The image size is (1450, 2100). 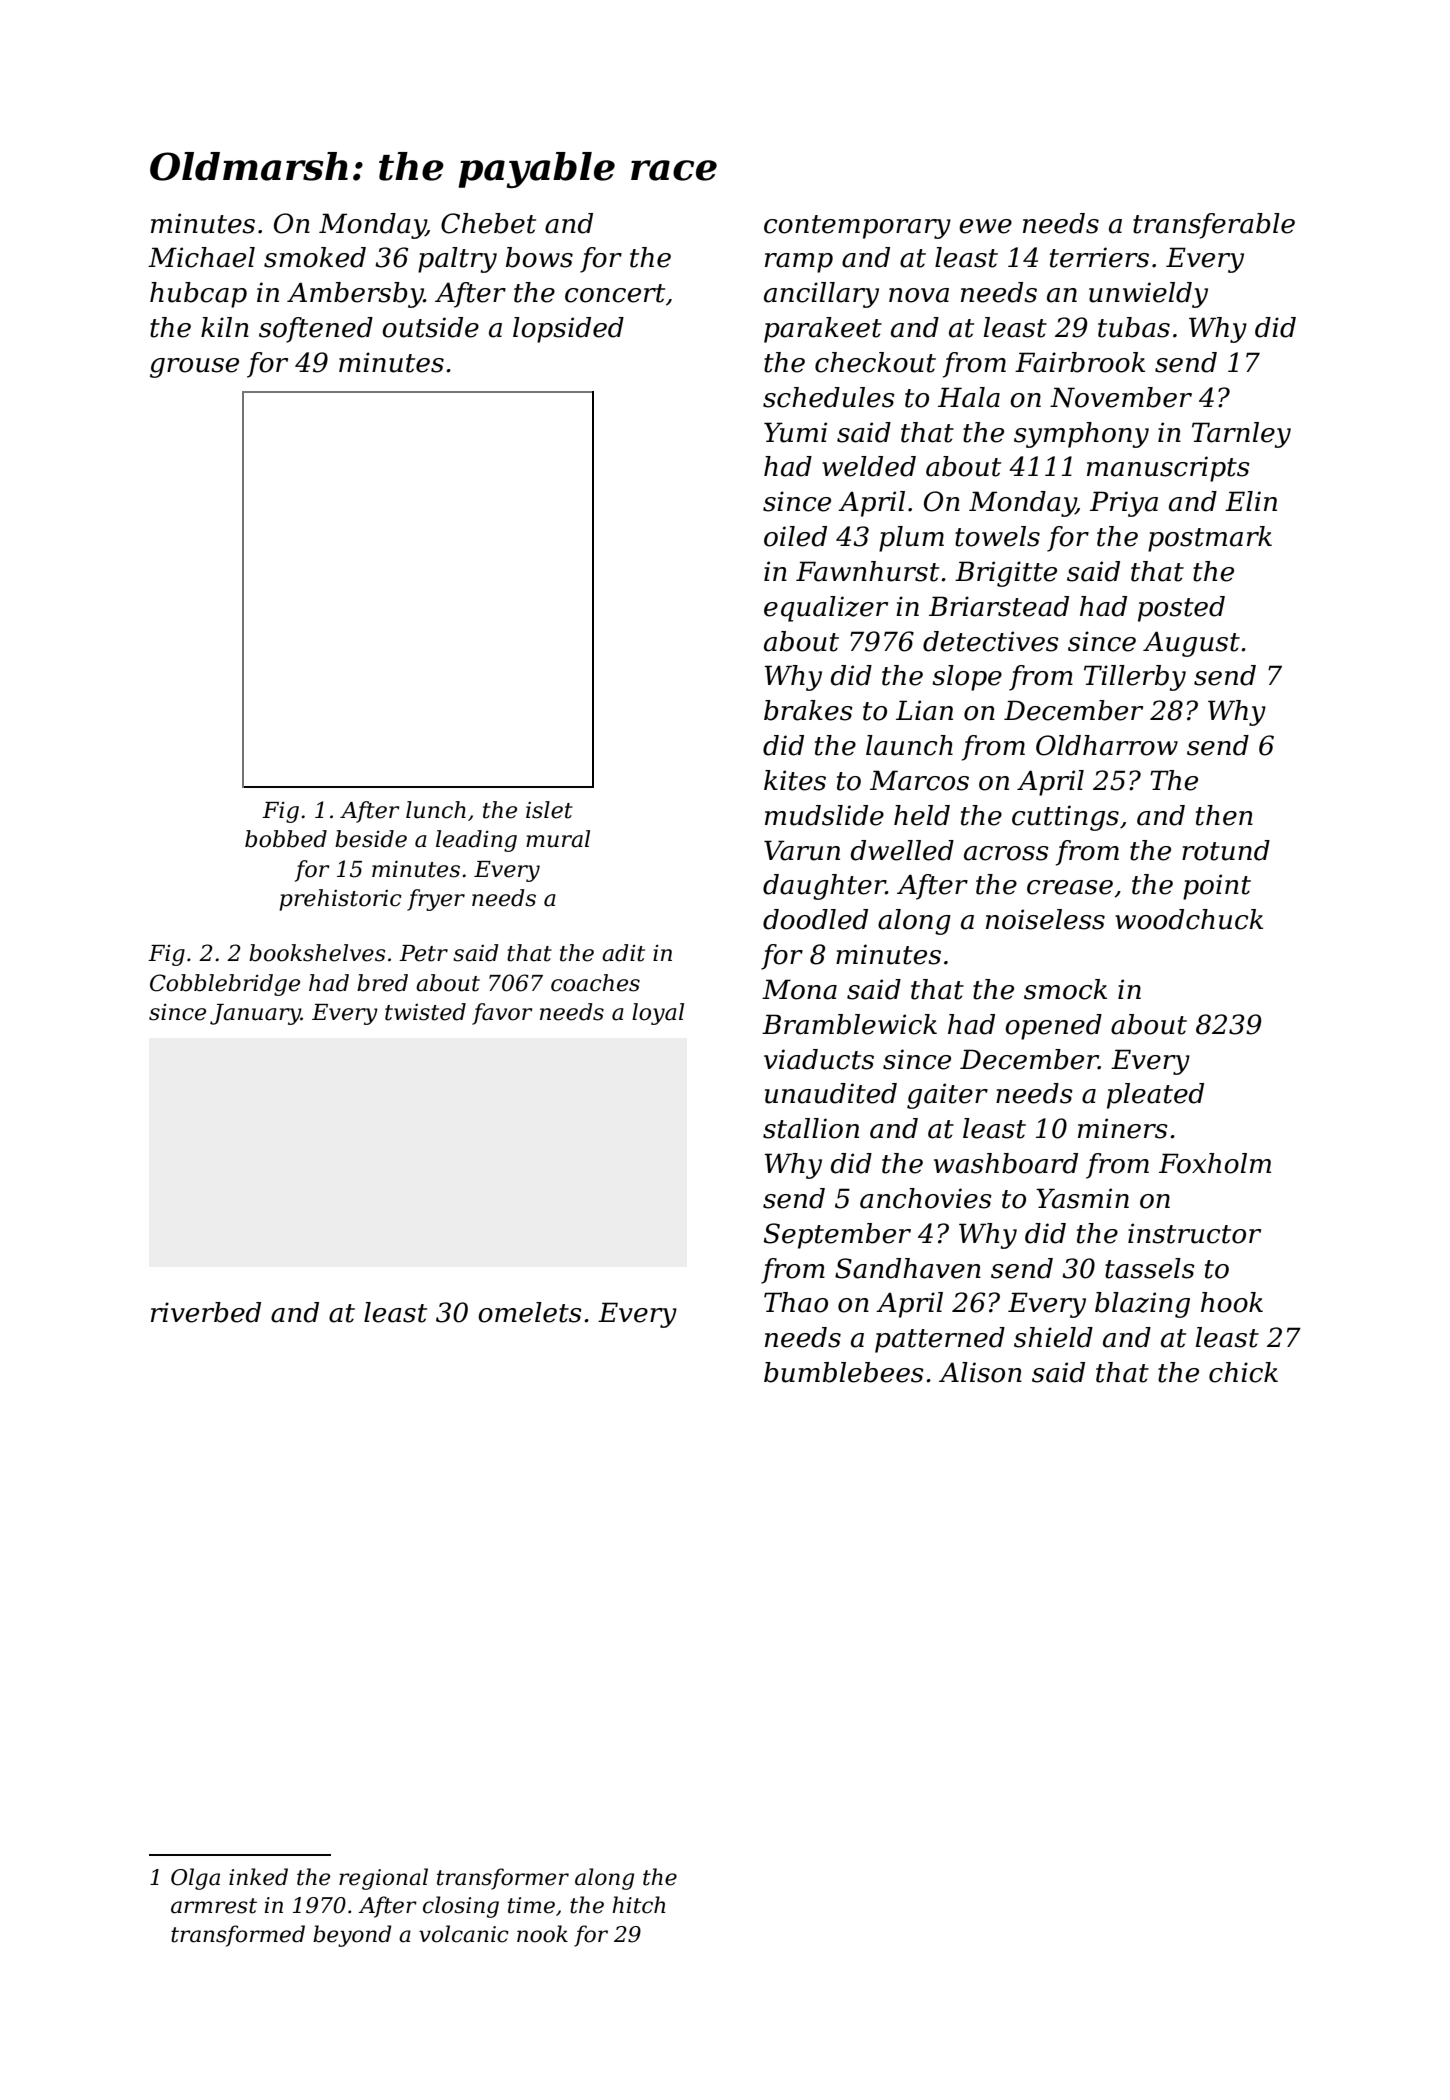 What do you see at coordinates (315, 257) in the screenshot?
I see `smoked` at bounding box center [315, 257].
